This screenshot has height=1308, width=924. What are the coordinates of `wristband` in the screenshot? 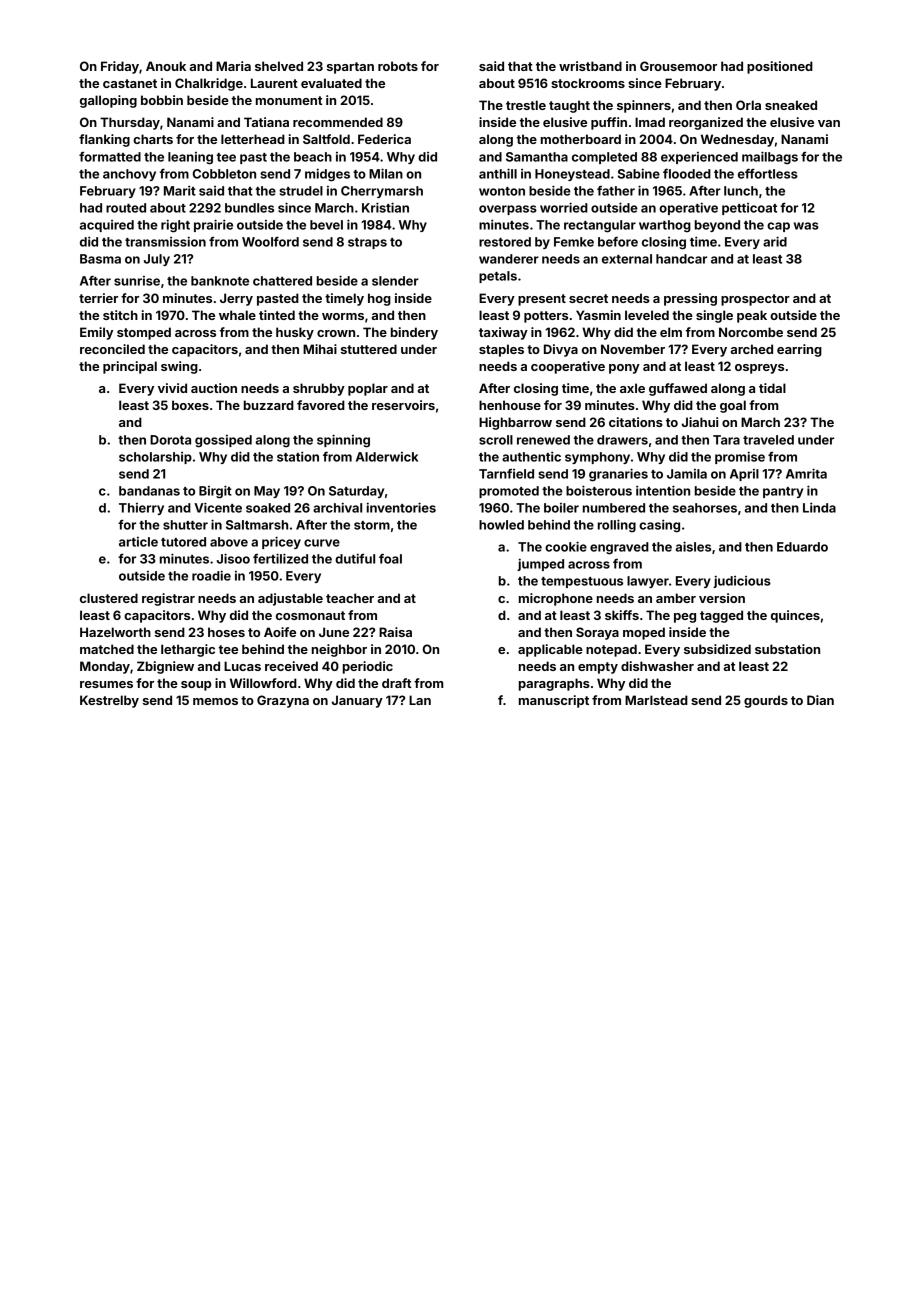 It's located at (590, 66).
